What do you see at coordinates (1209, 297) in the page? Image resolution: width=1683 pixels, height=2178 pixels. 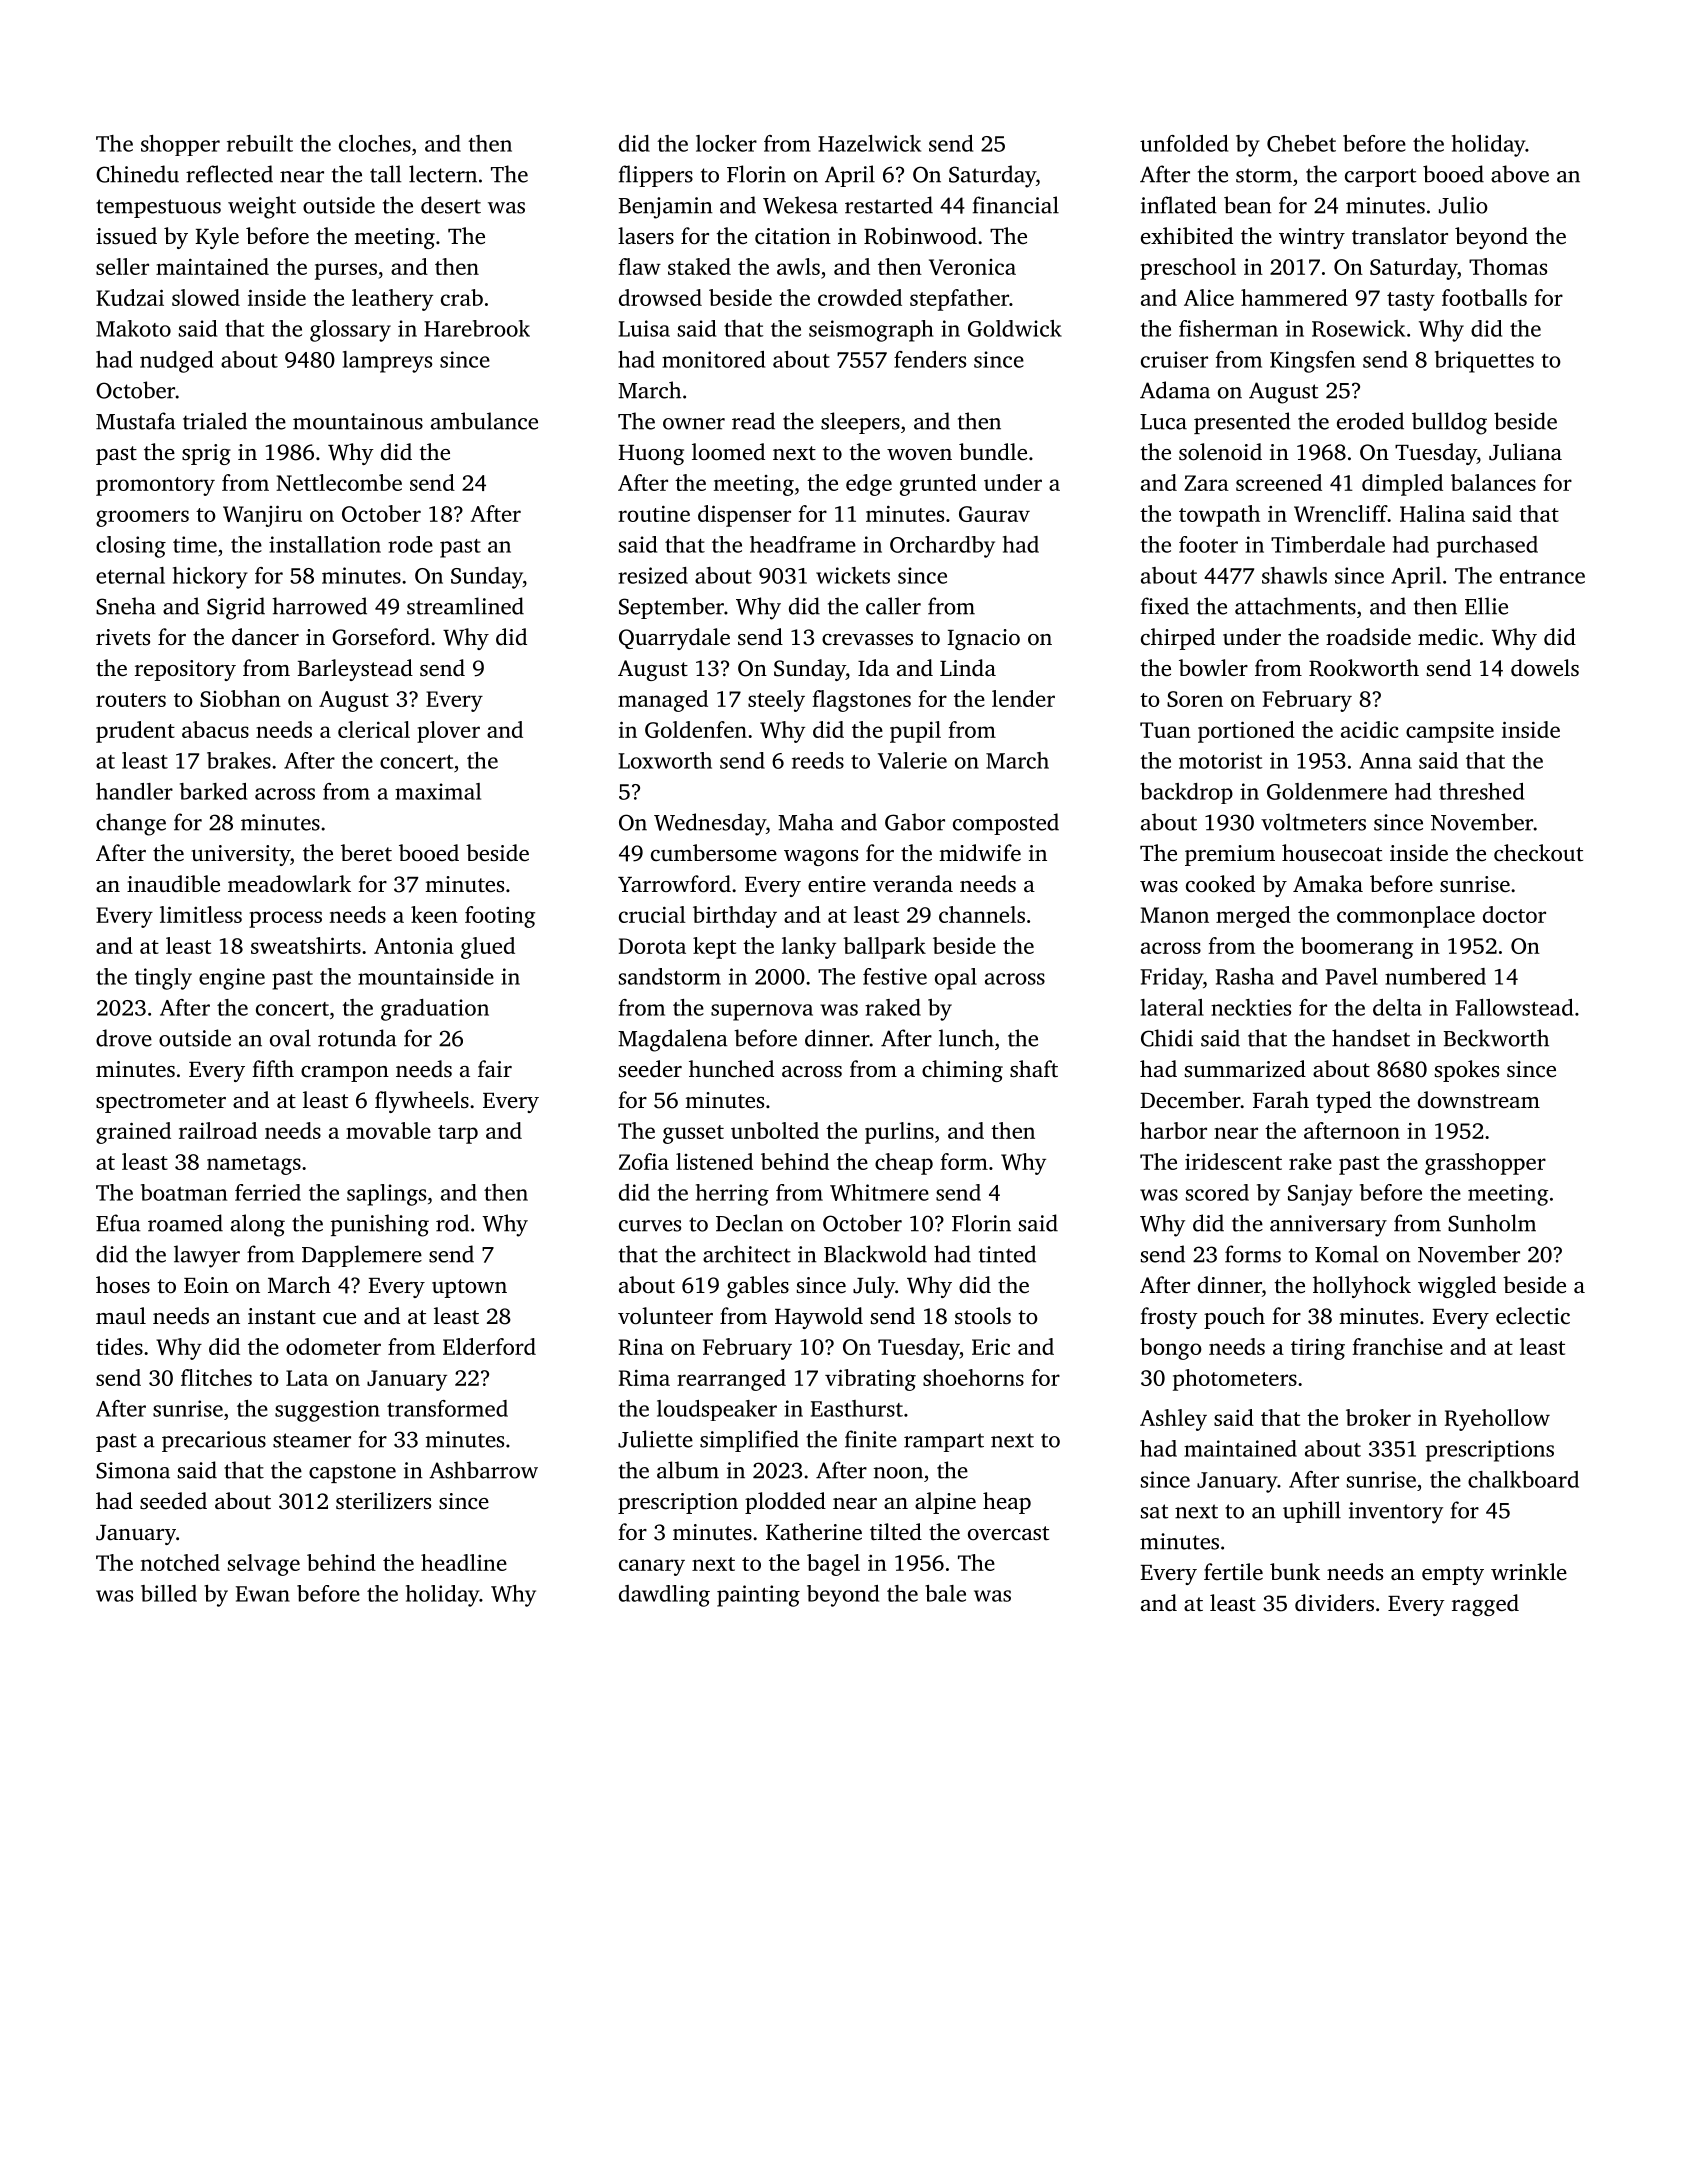 I see `Alice` at bounding box center [1209, 297].
